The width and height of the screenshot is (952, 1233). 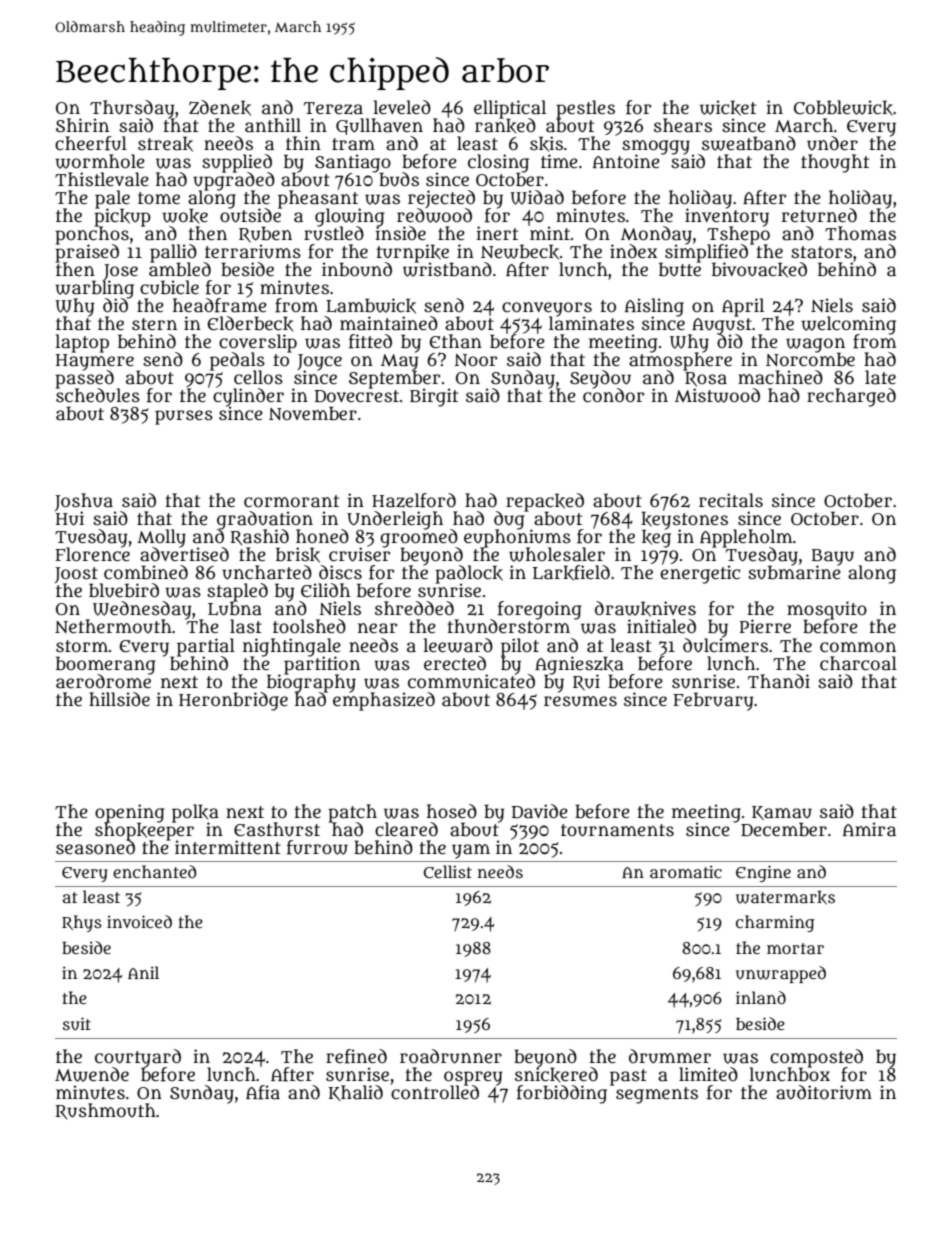 What do you see at coordinates (880, 377) in the screenshot?
I see `late` at bounding box center [880, 377].
